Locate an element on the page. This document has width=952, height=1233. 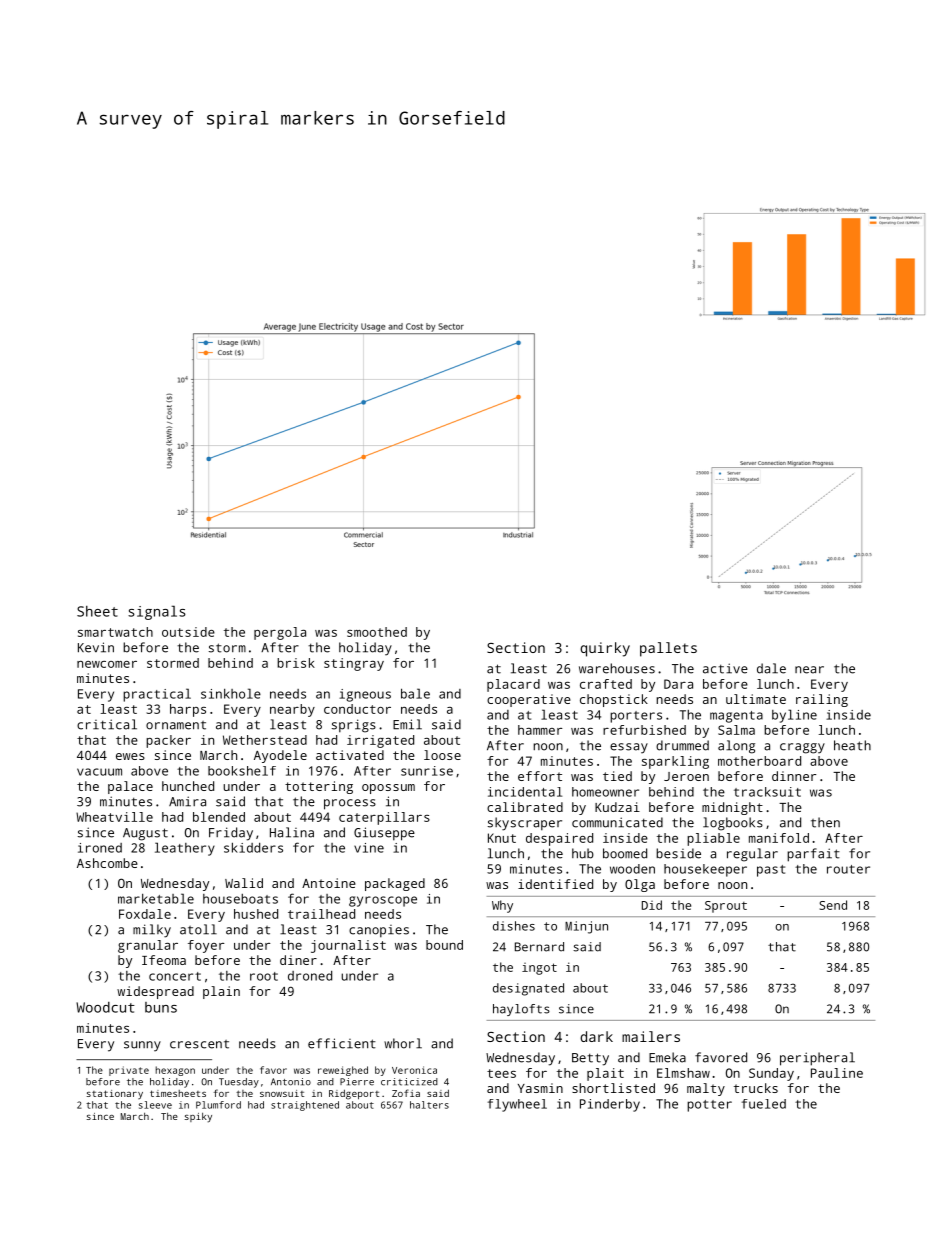
Send is located at coordinates (833, 905).
